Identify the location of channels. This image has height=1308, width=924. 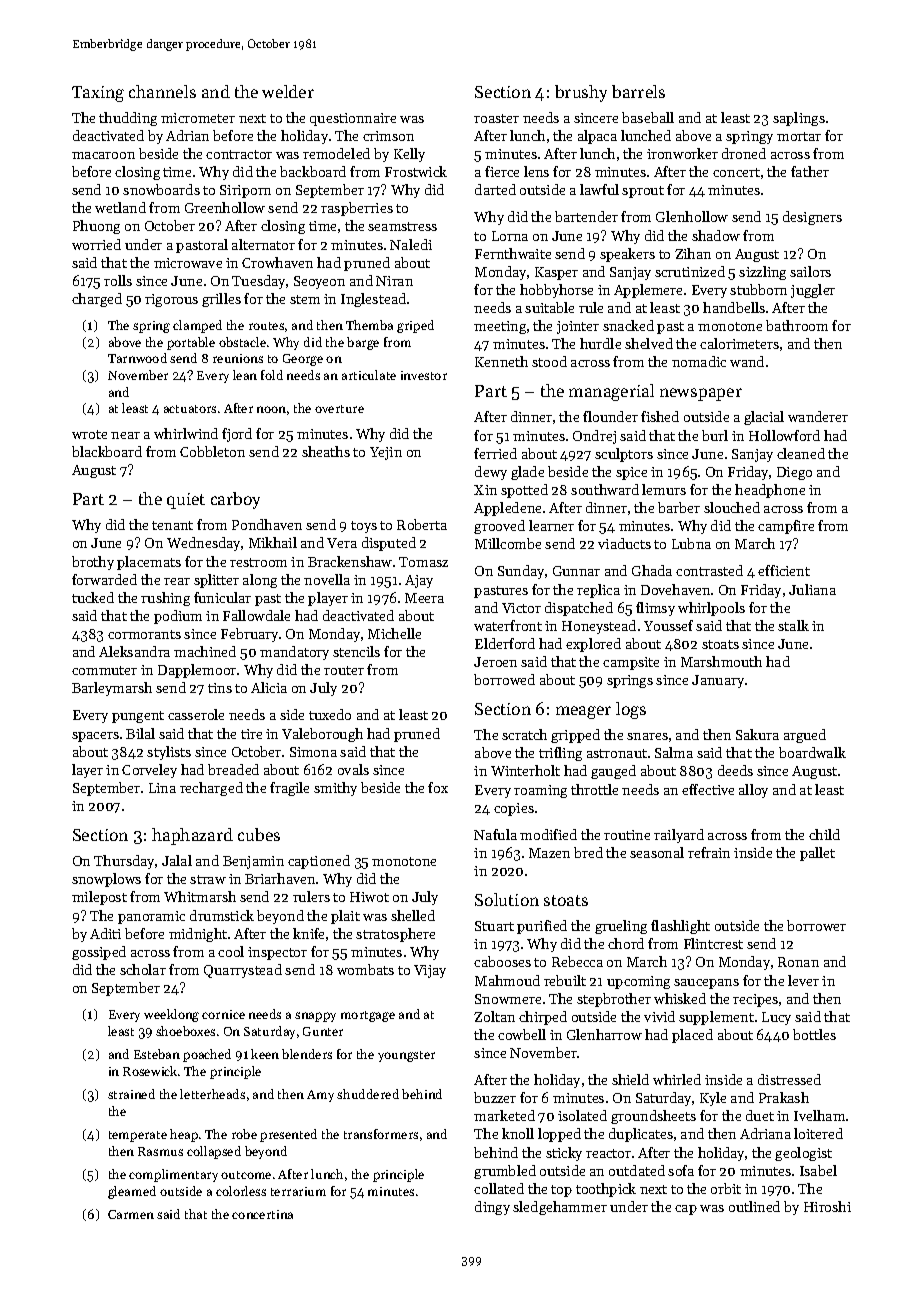
(162, 91).
